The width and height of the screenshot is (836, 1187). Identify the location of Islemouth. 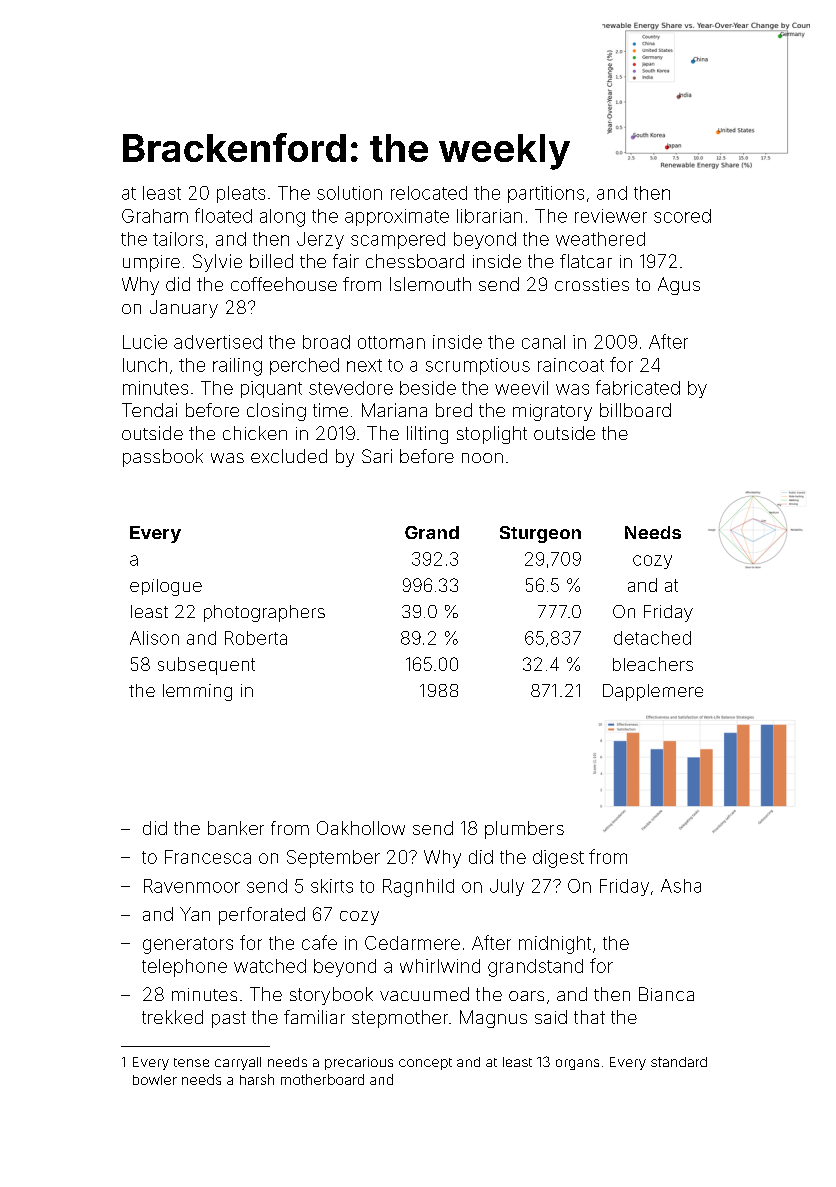
(430, 284).
